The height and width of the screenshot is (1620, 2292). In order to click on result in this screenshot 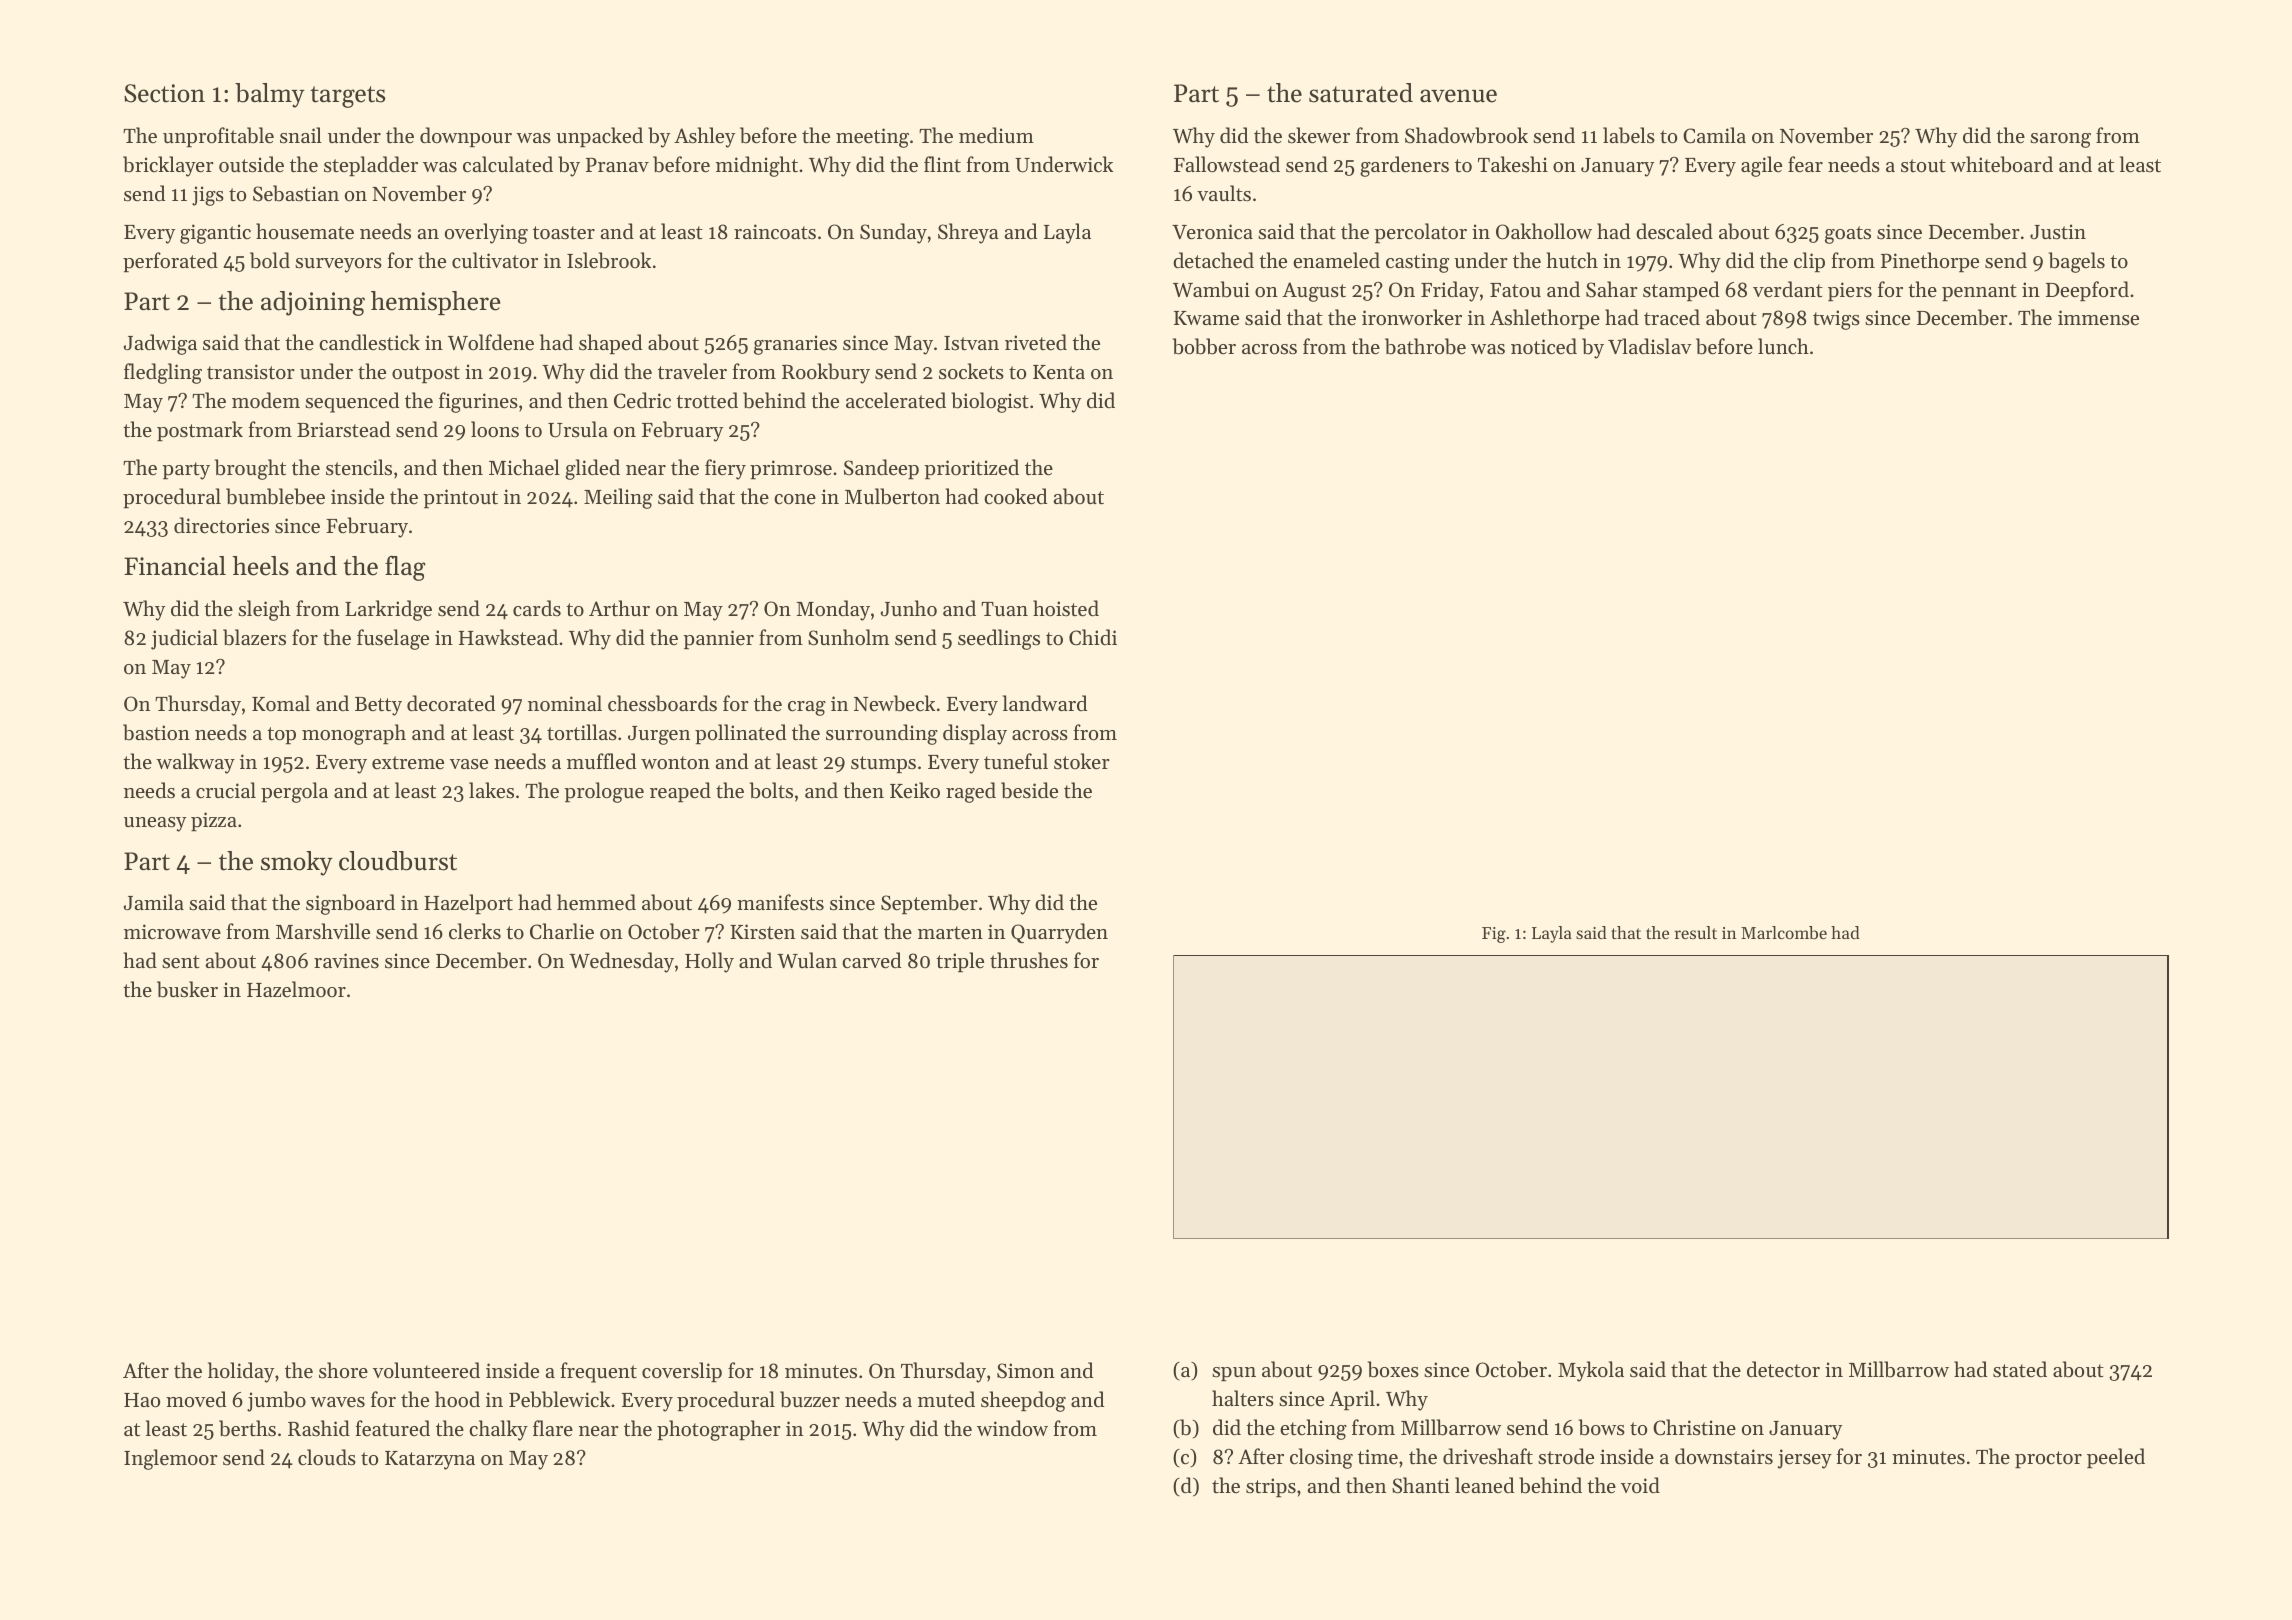, I will do `click(1696, 932)`.
